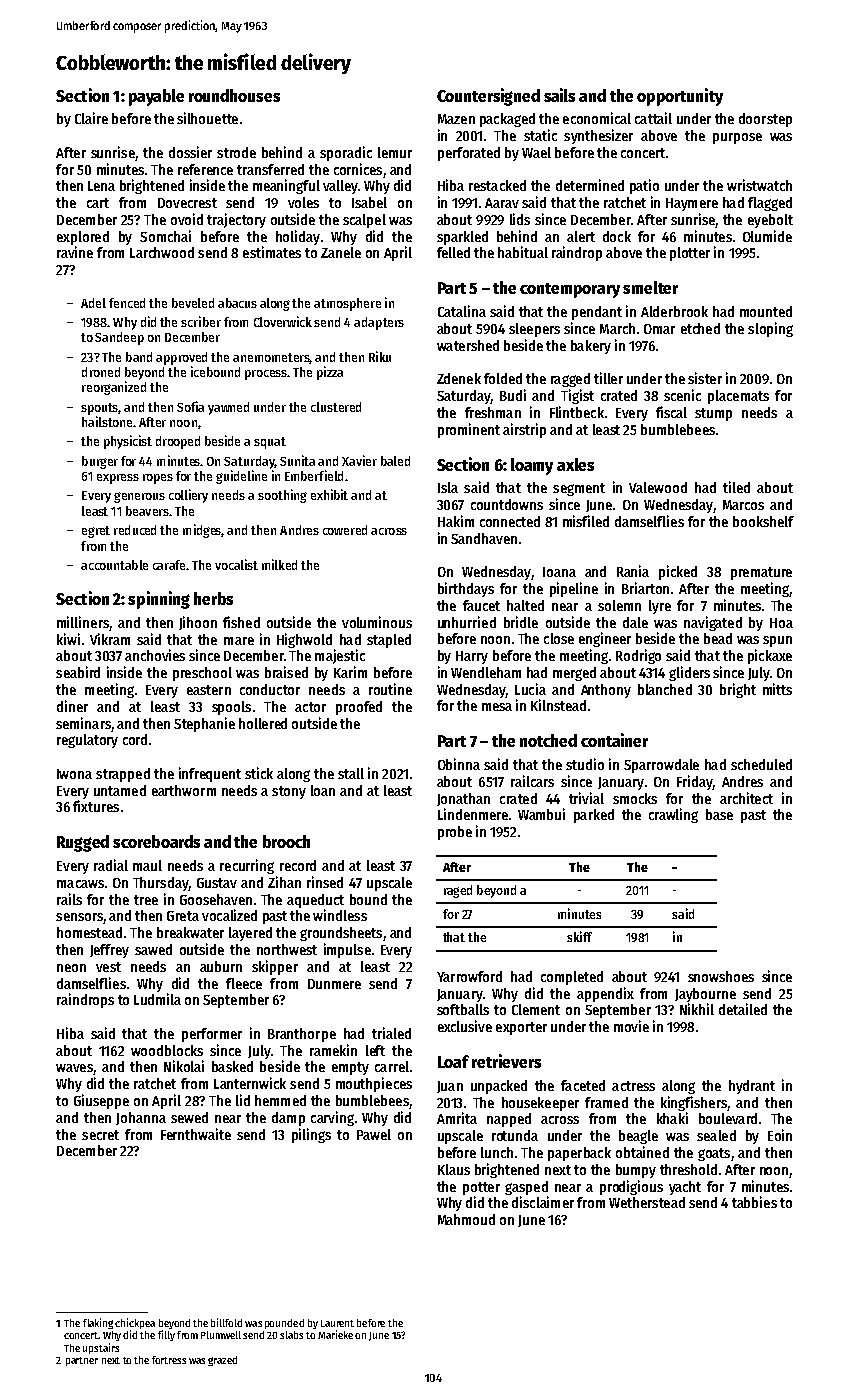  I want to click on actor, so click(310, 707).
